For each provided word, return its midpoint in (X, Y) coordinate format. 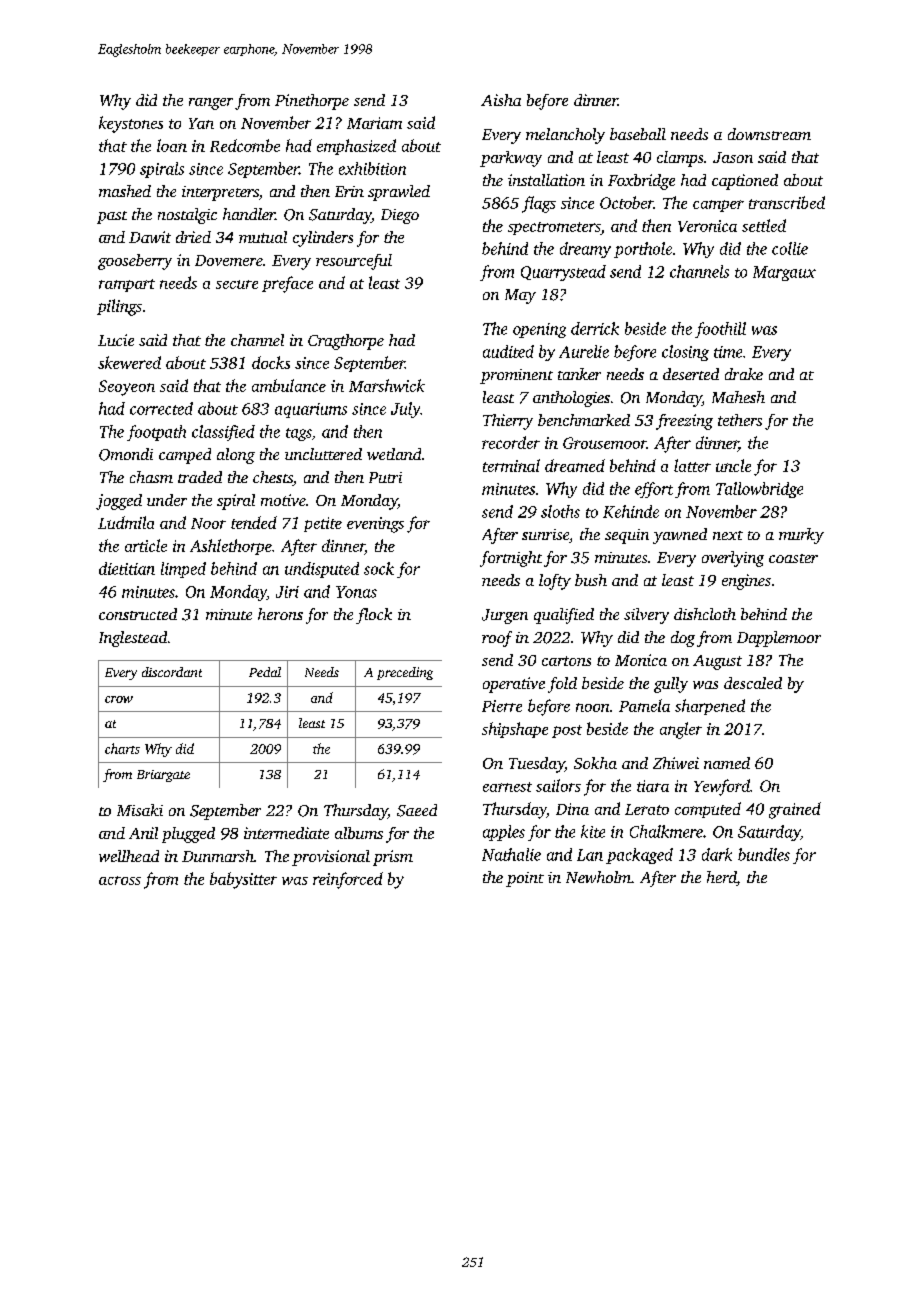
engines (746, 582)
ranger (211, 104)
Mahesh (738, 397)
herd (722, 878)
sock (379, 568)
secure (237, 284)
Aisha (501, 100)
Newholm (598, 877)
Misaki (140, 810)
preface (287, 284)
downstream (769, 134)
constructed (138, 614)
